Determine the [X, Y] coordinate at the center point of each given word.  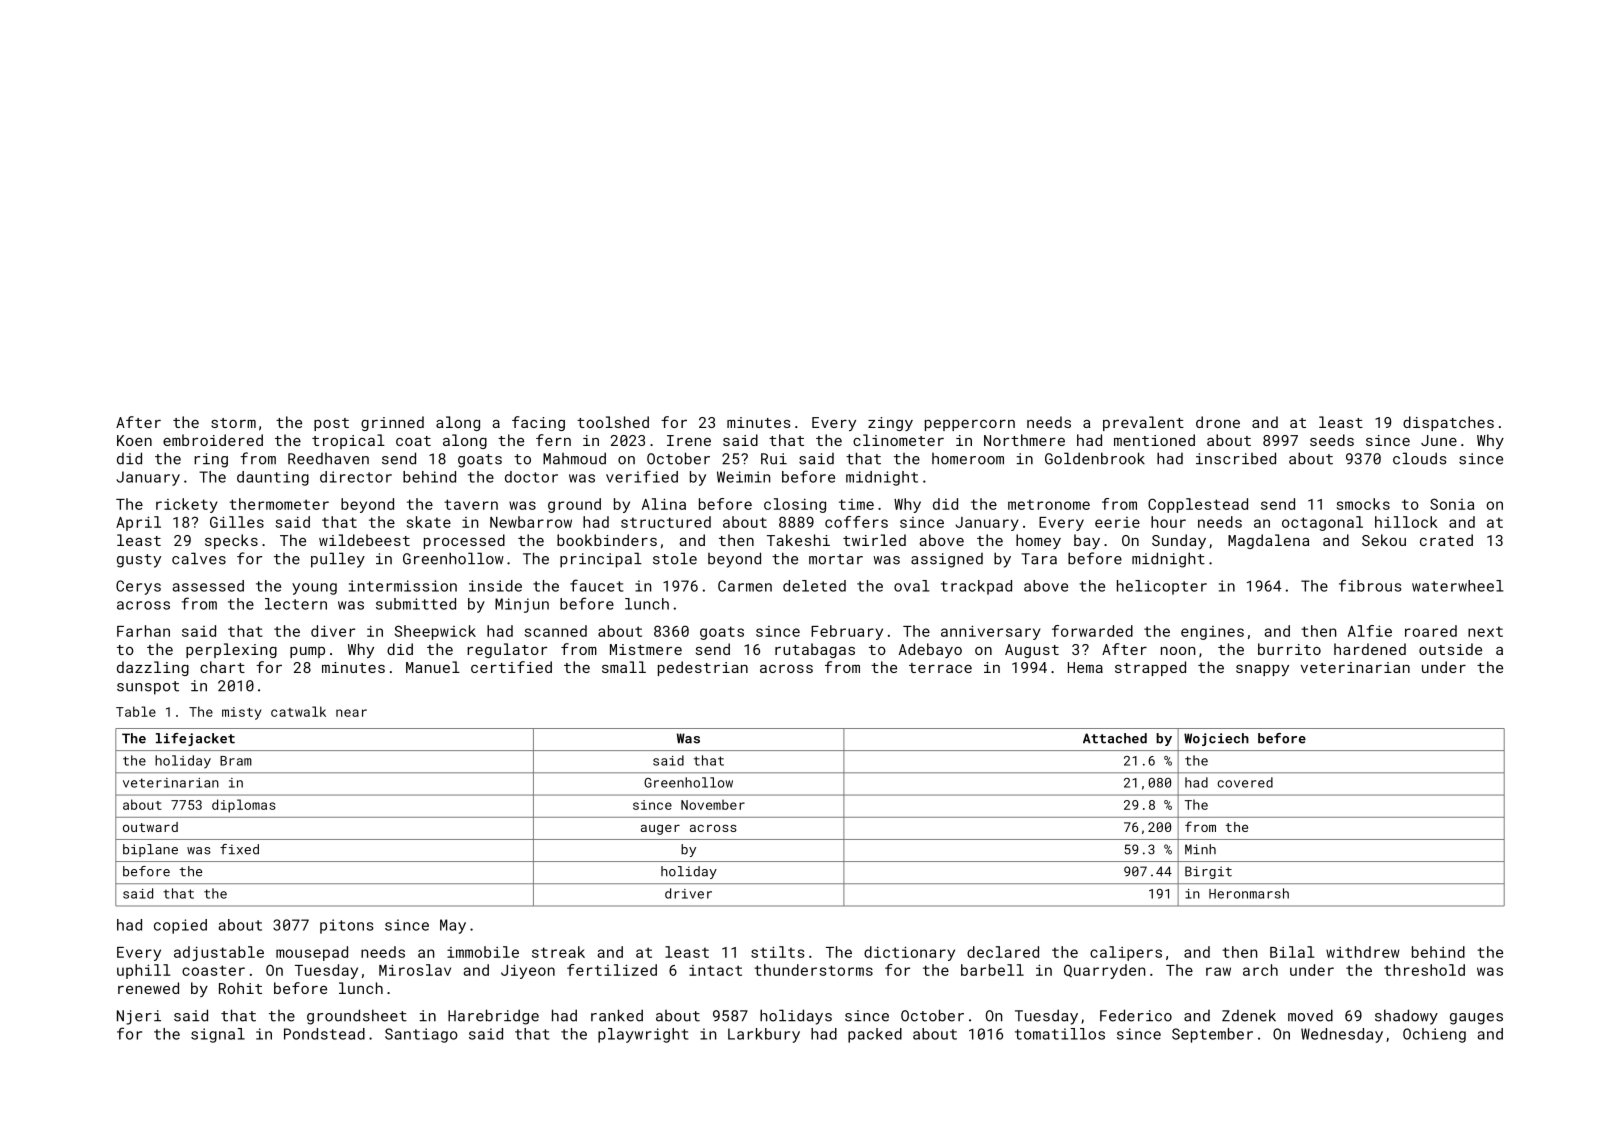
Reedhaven [328, 459]
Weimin [743, 477]
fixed [239, 849]
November [713, 804]
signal [218, 1035]
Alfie [1370, 631]
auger [660, 829]
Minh [1200, 849]
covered [1245, 782]
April [138, 523]
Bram [236, 761]
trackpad [976, 587]
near [351, 713]
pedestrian [703, 668]
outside [1450, 649]
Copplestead [1198, 505]
